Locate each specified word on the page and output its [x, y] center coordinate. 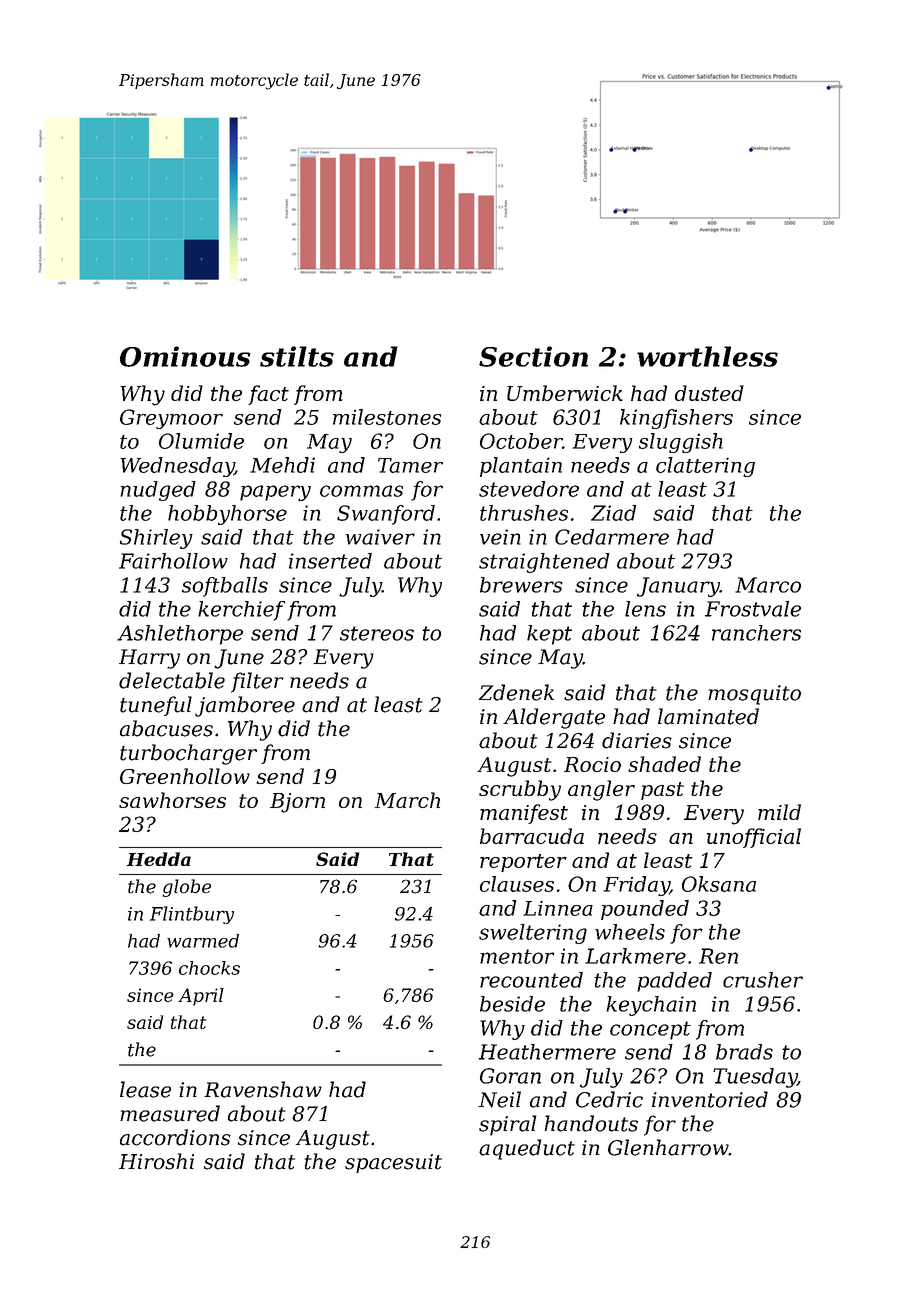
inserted [330, 561]
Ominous [185, 356]
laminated [708, 716]
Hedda [158, 859]
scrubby [520, 790]
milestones [387, 417]
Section [533, 356]
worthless [707, 356]
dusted [709, 393]
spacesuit [393, 1163]
